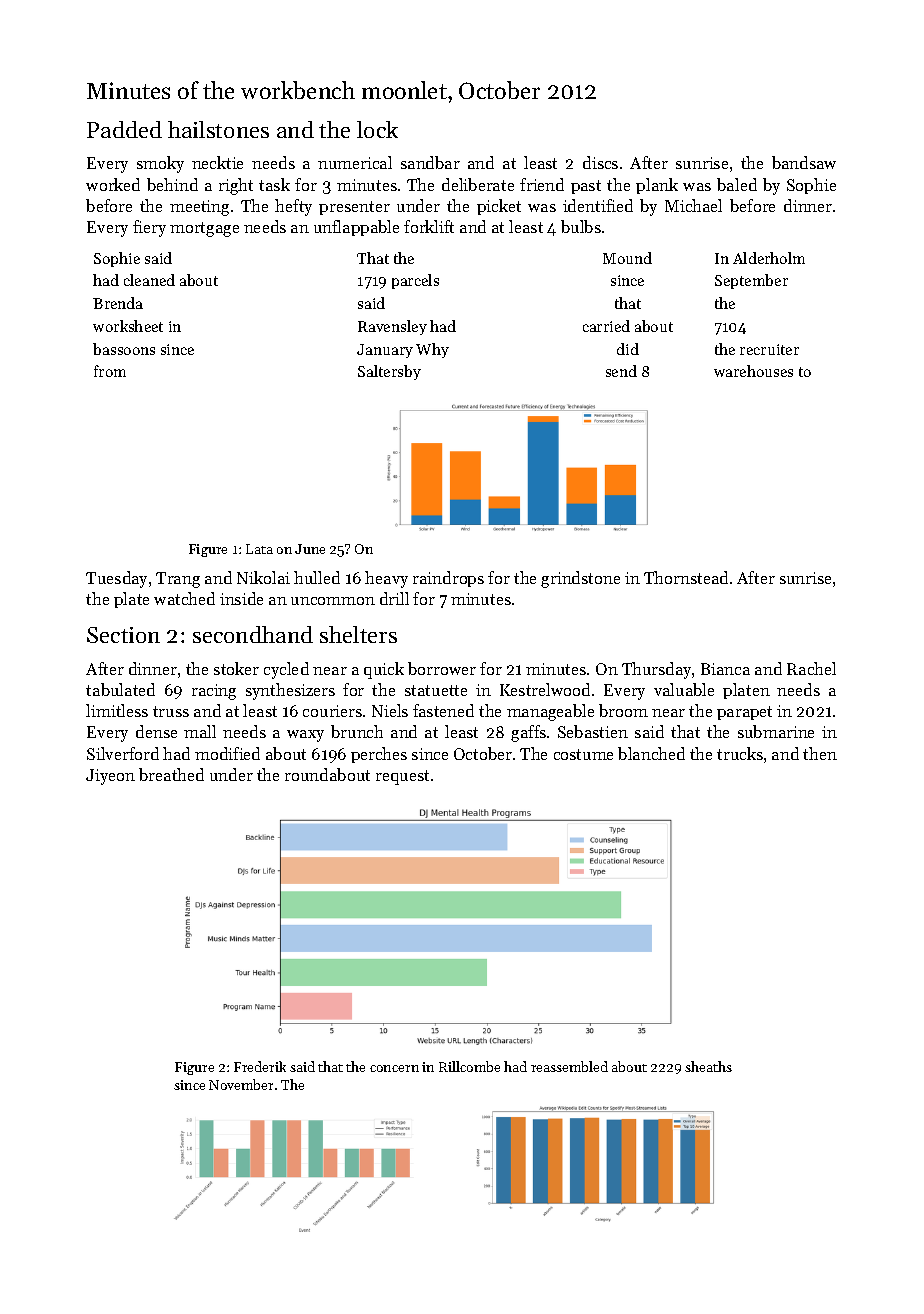 This image has width=924, height=1314. Describe the element at coordinates (259, 549) in the image. I see `Lata` at that location.
